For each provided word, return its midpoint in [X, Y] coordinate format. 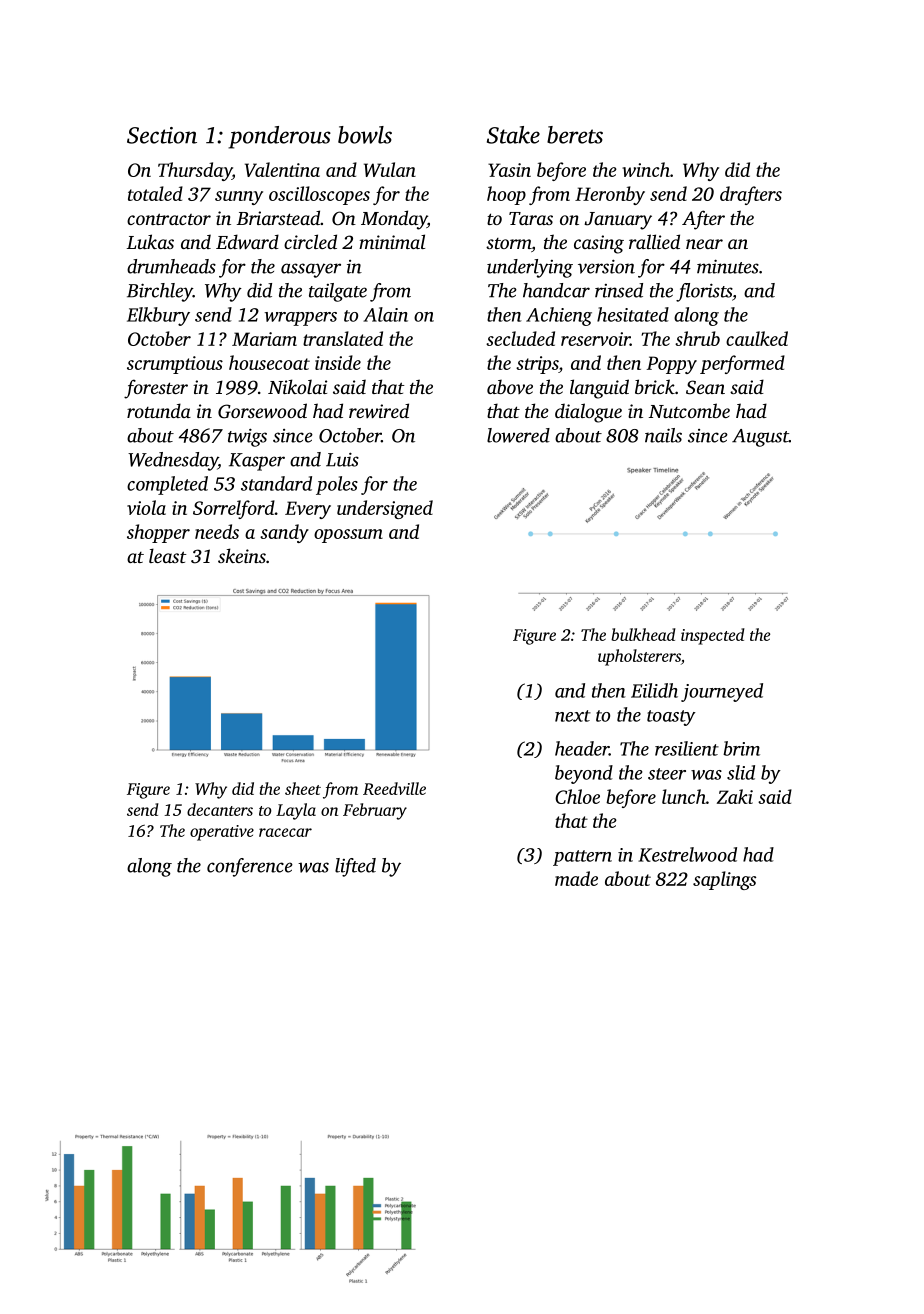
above [510, 386]
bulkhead [643, 634]
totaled [155, 193]
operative [222, 833]
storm [508, 243]
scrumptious [175, 365]
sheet [303, 788]
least [168, 555]
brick [655, 386]
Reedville [394, 788]
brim [741, 748]
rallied [654, 241]
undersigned [385, 509]
